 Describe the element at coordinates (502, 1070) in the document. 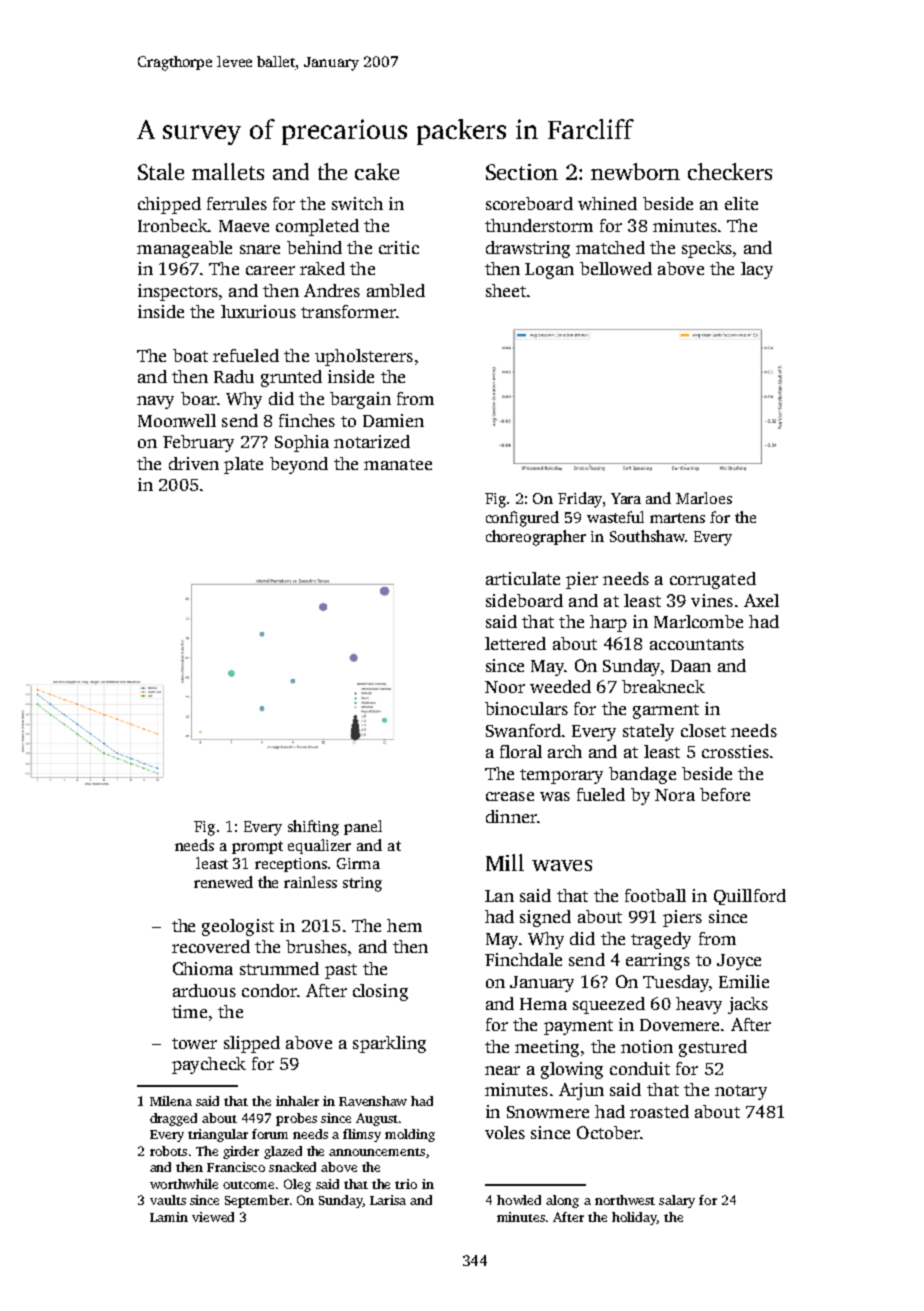

I see `near` at that location.
